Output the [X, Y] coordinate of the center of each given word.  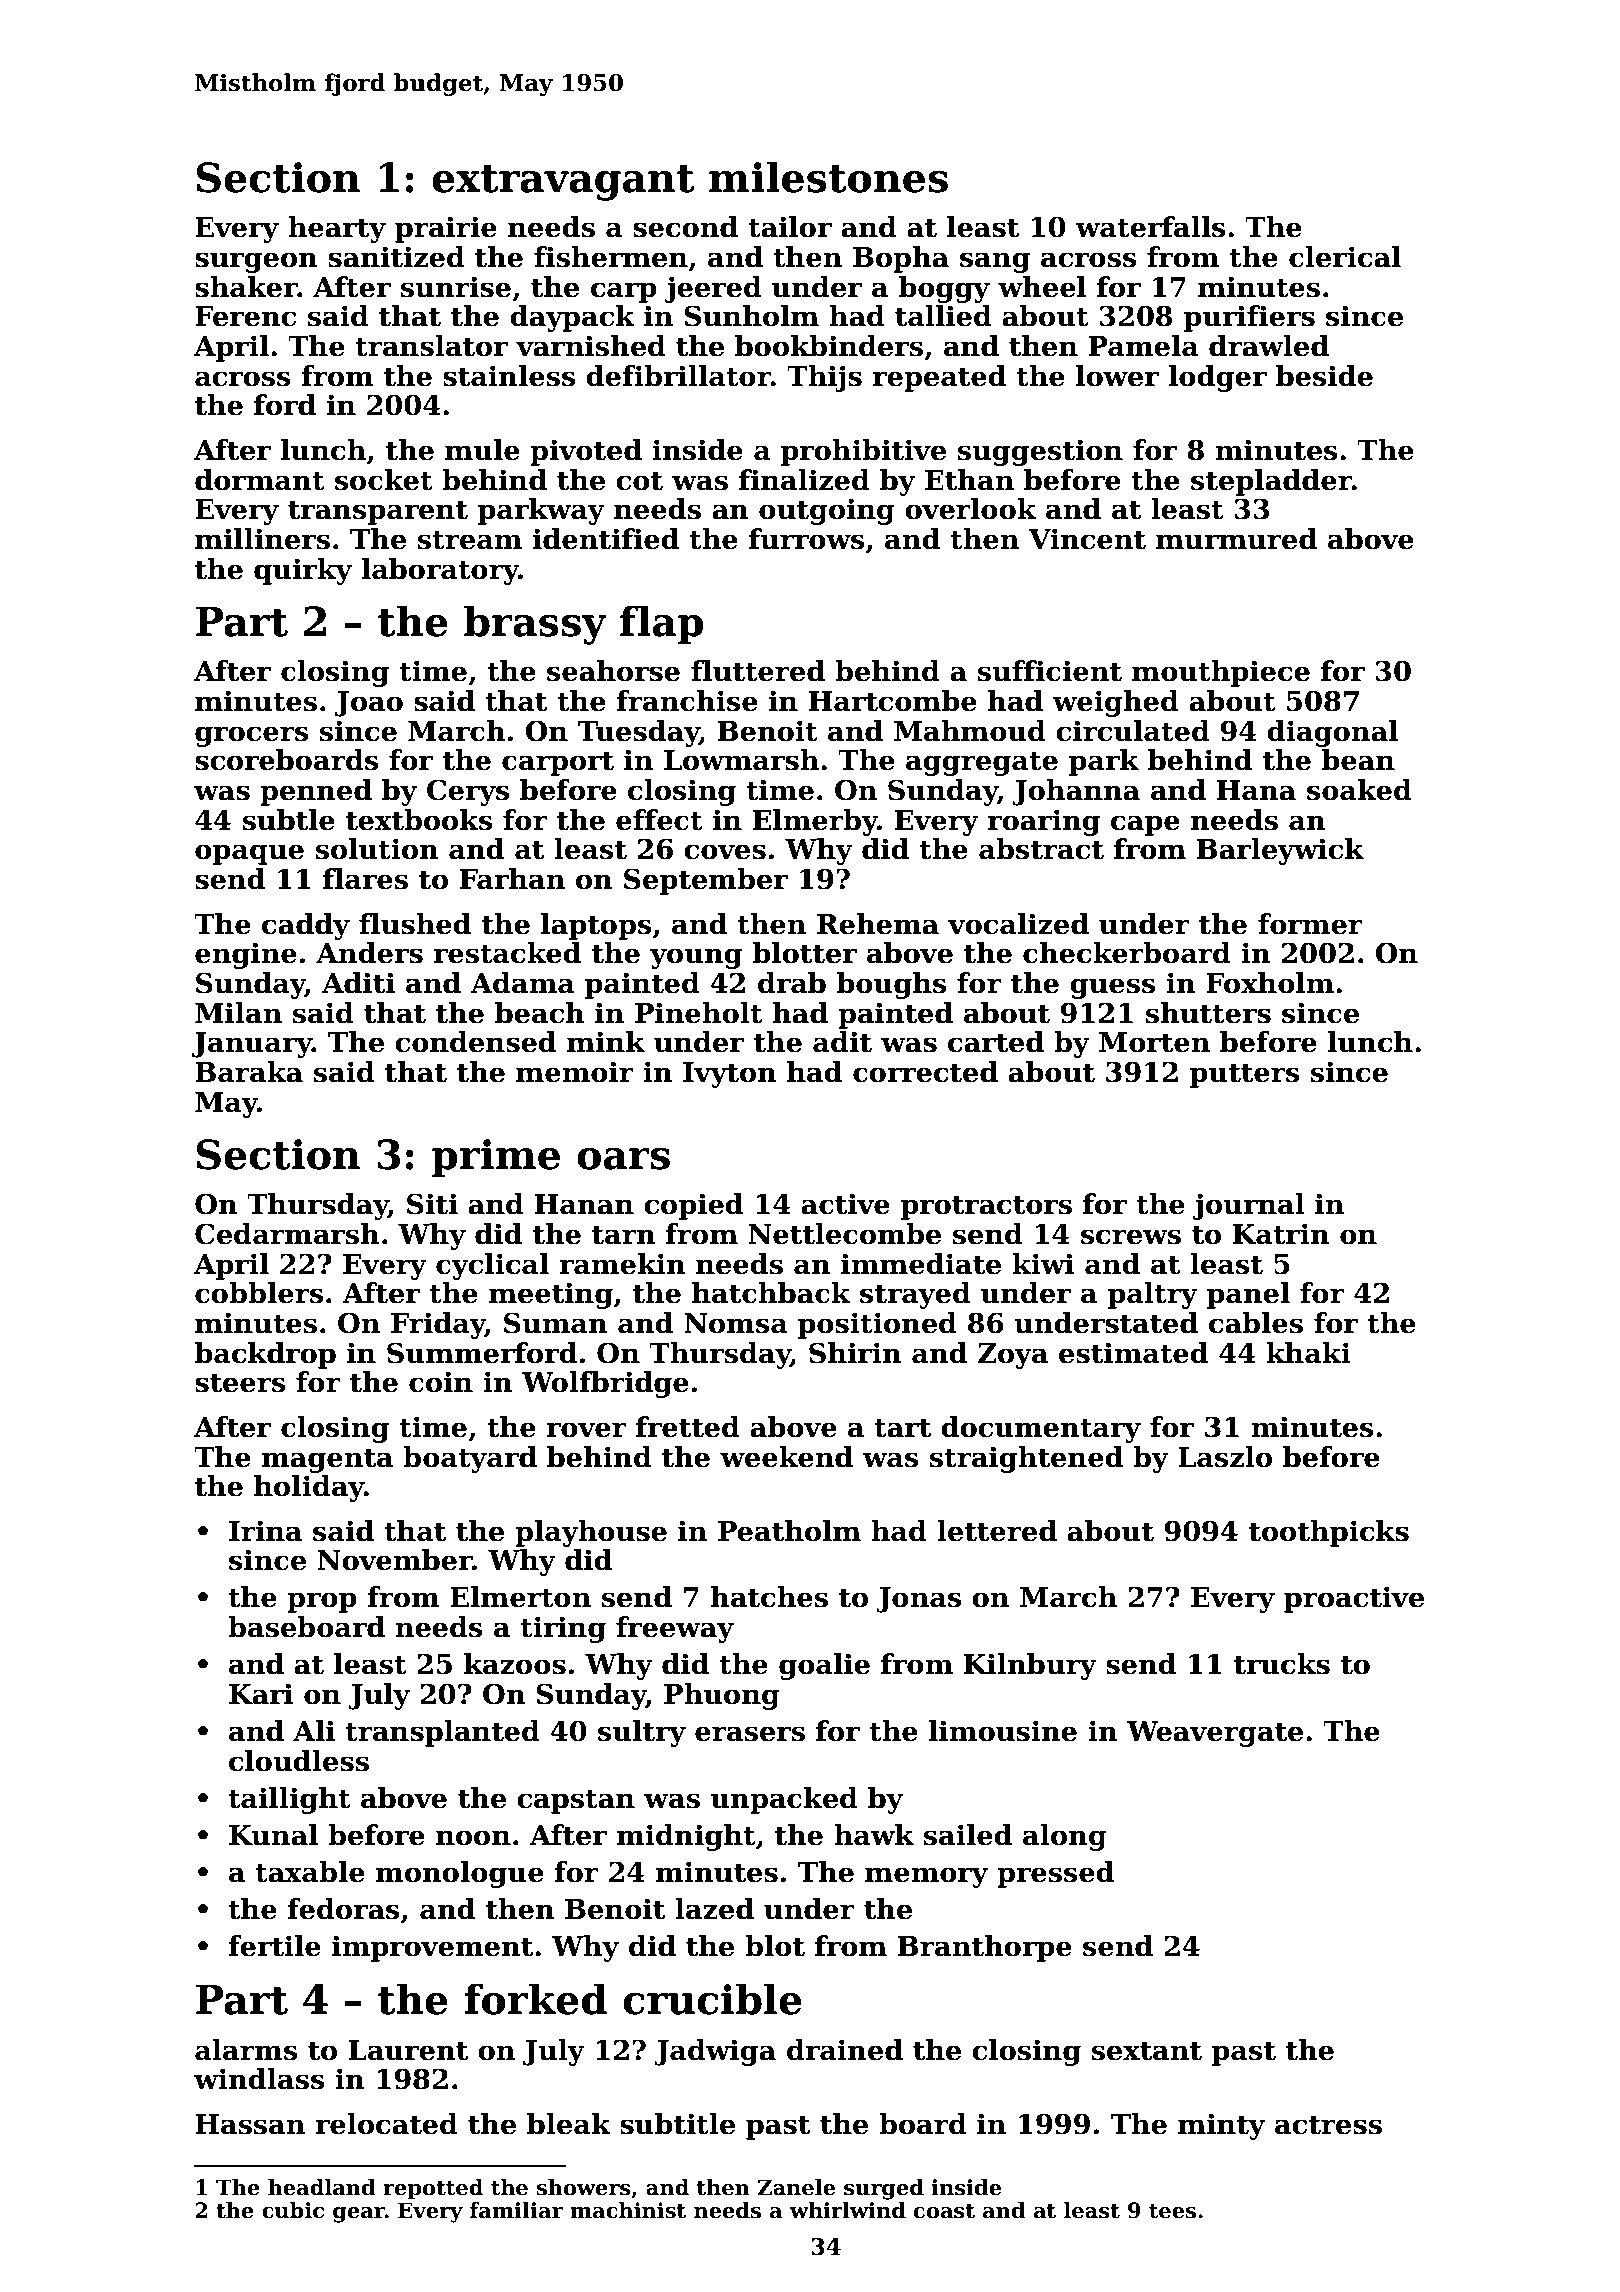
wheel [1042, 287]
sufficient [1050, 671]
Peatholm [789, 1531]
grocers [252, 736]
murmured [1236, 539]
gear [359, 2215]
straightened [1026, 1459]
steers [240, 1383]
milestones [828, 177]
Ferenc [245, 316]
